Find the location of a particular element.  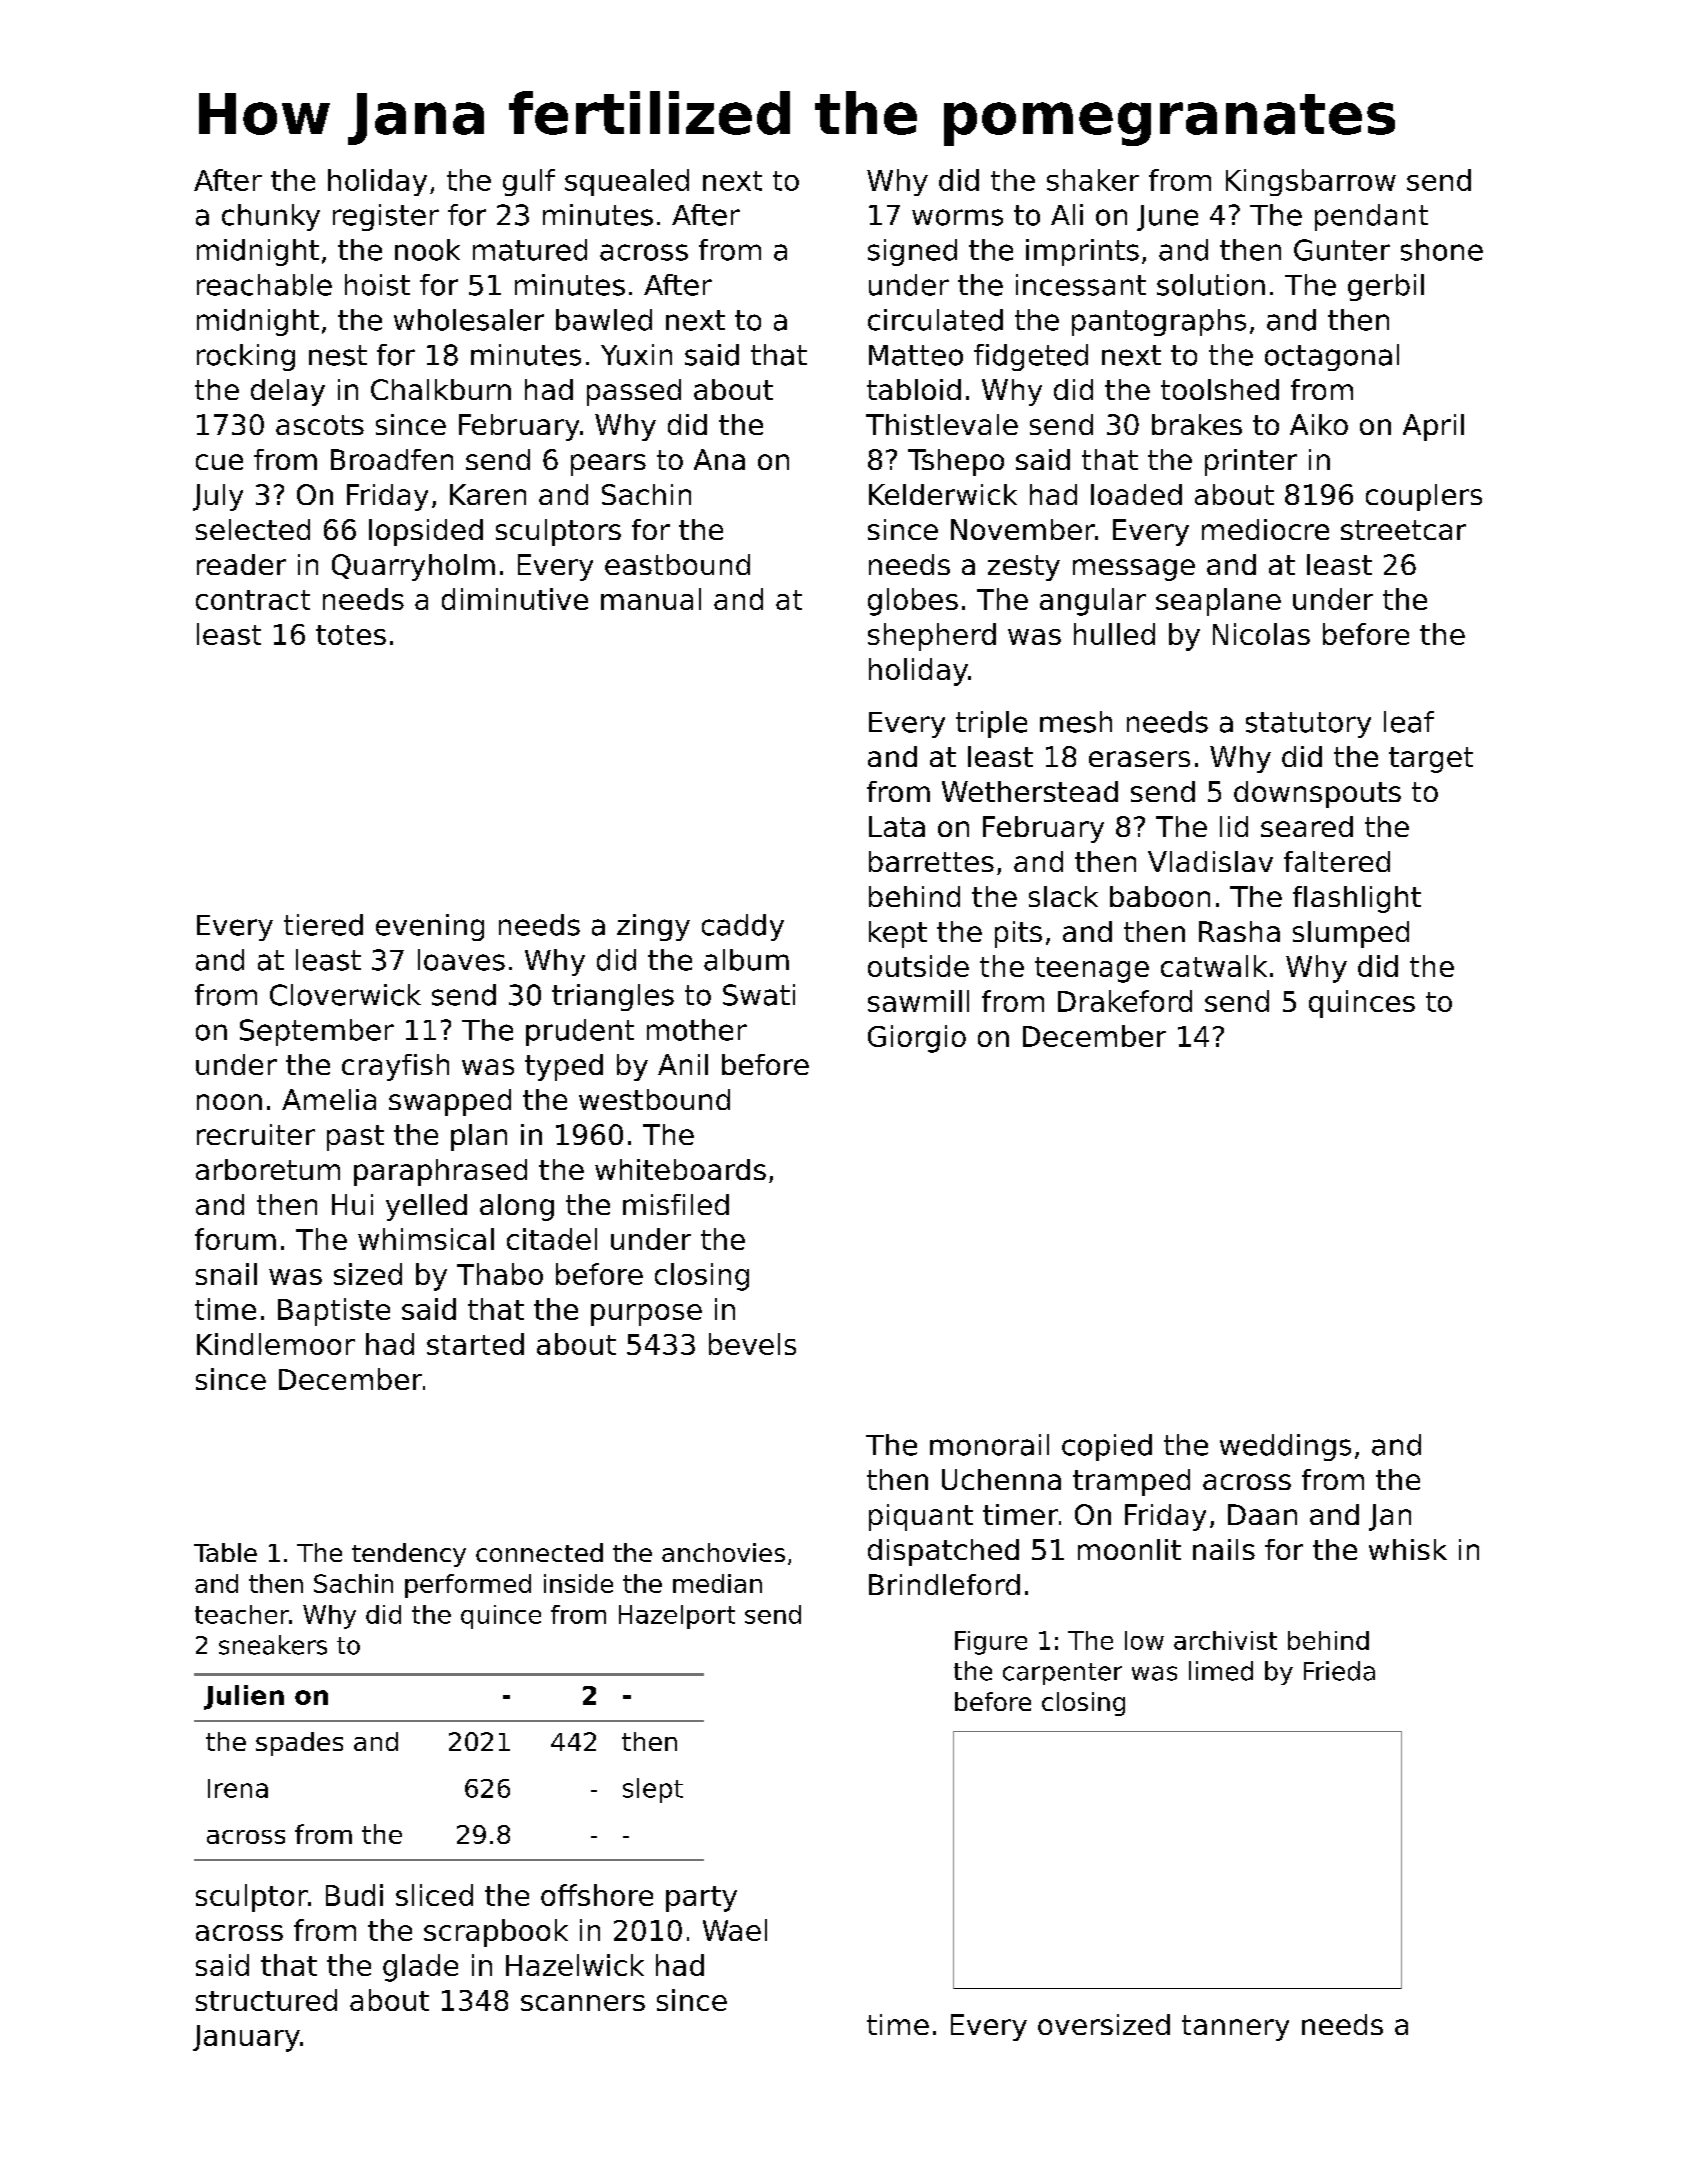

Hazelport is located at coordinates (677, 1617).
